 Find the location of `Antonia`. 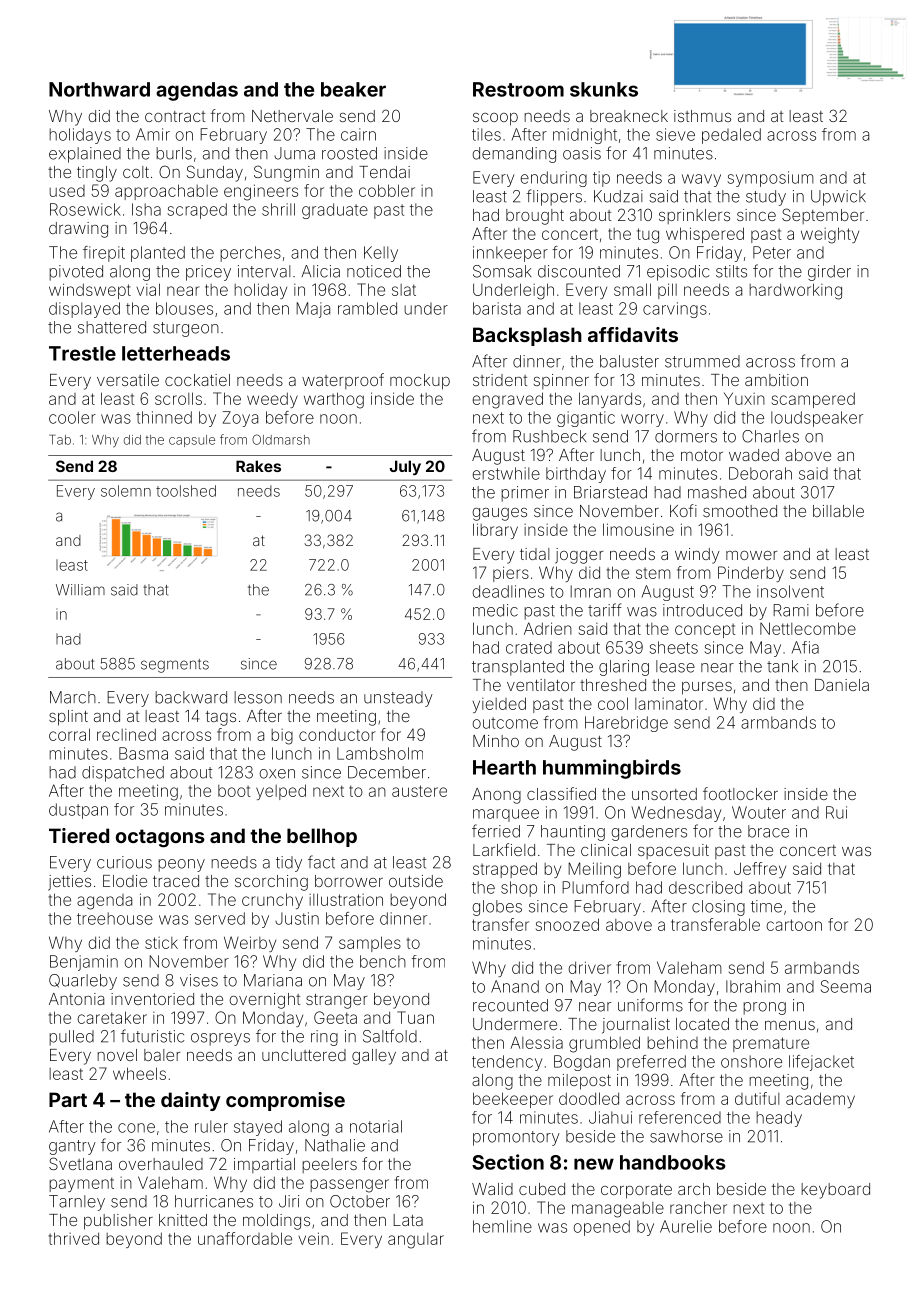

Antonia is located at coordinates (76, 999).
